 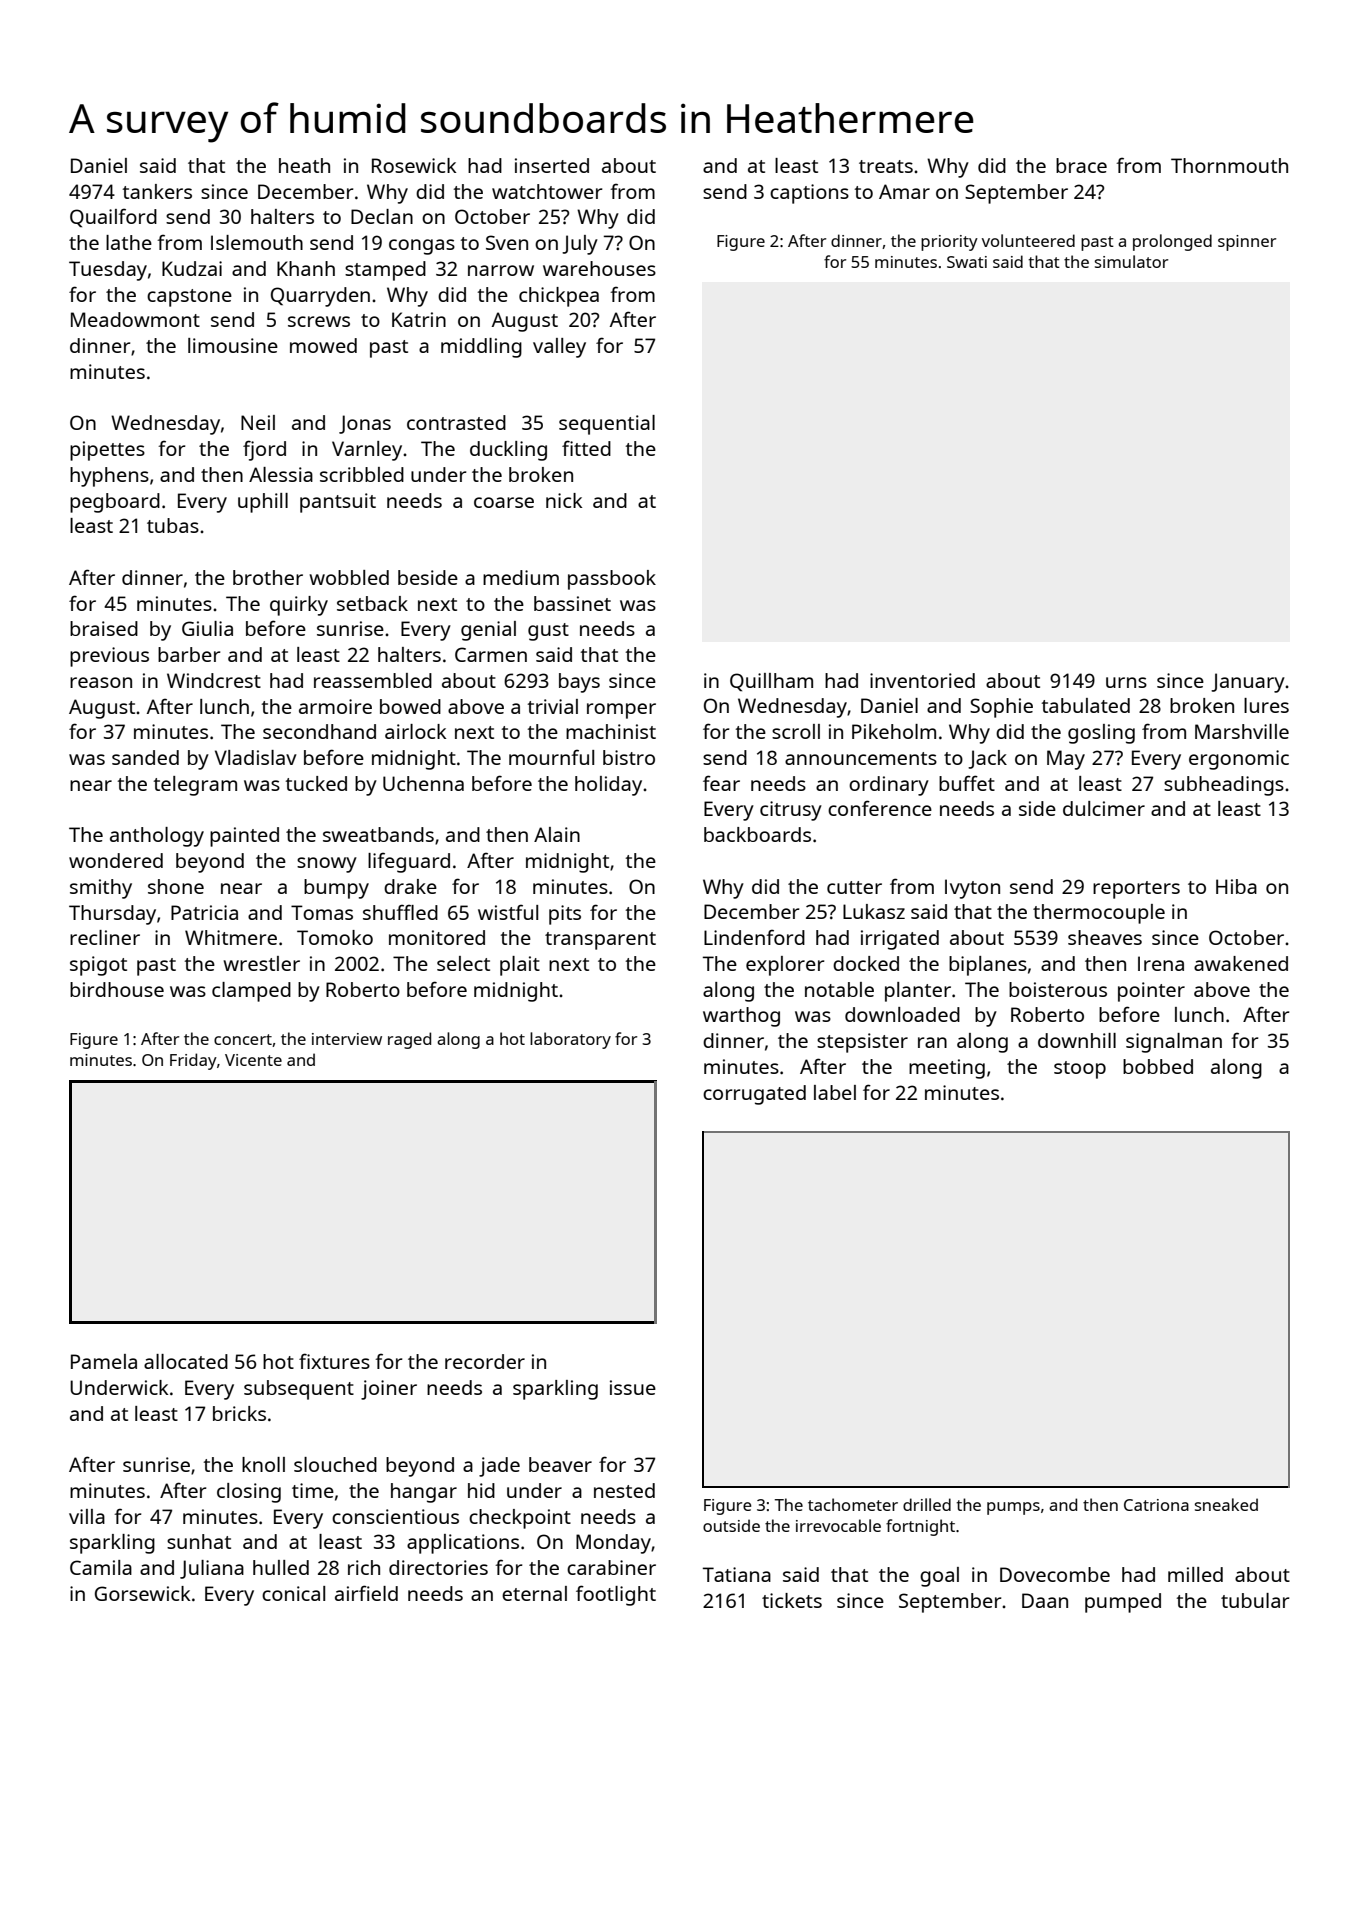 I want to click on Daan, so click(x=1045, y=1600).
